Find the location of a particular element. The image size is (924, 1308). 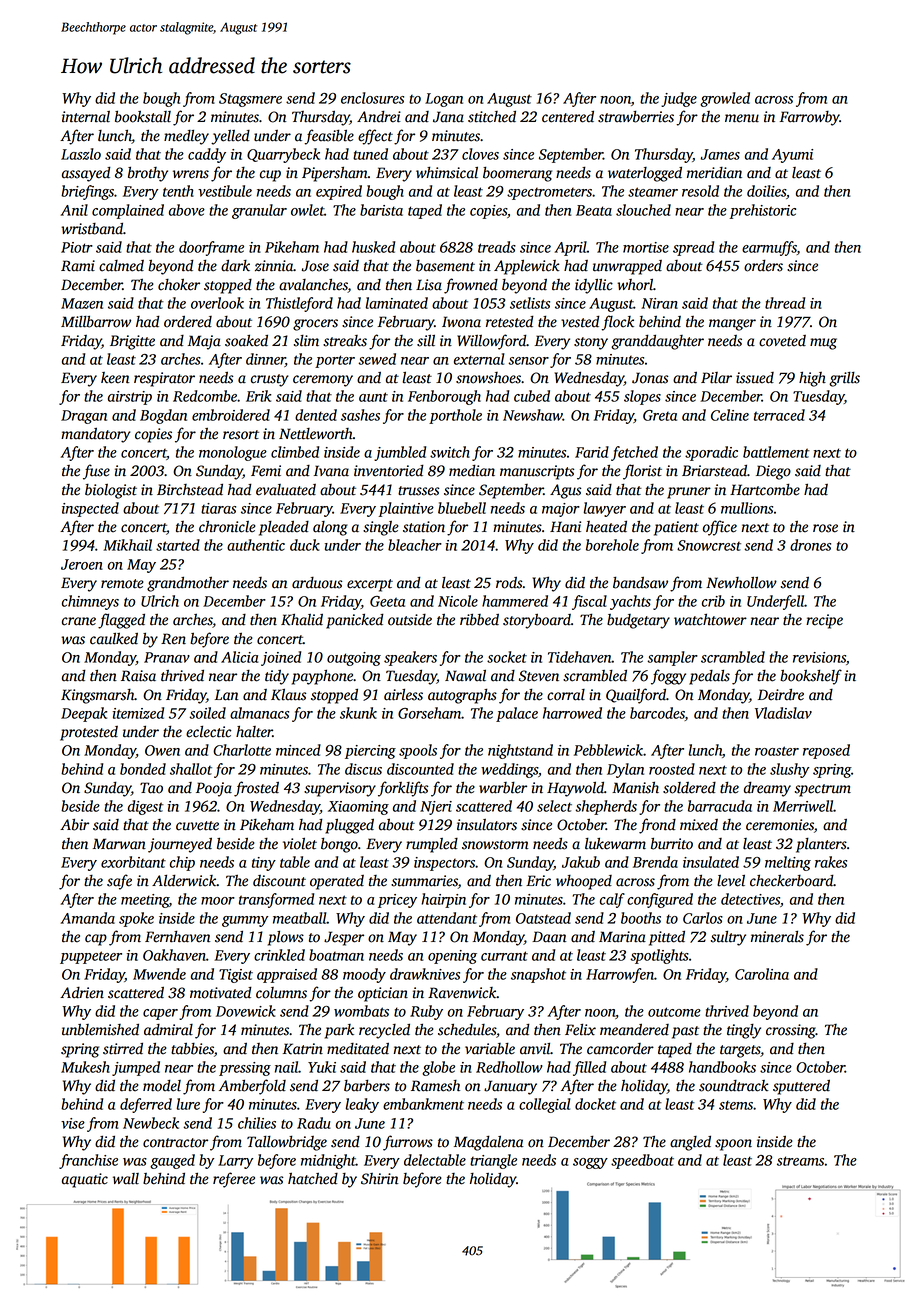

rods is located at coordinates (509, 583).
